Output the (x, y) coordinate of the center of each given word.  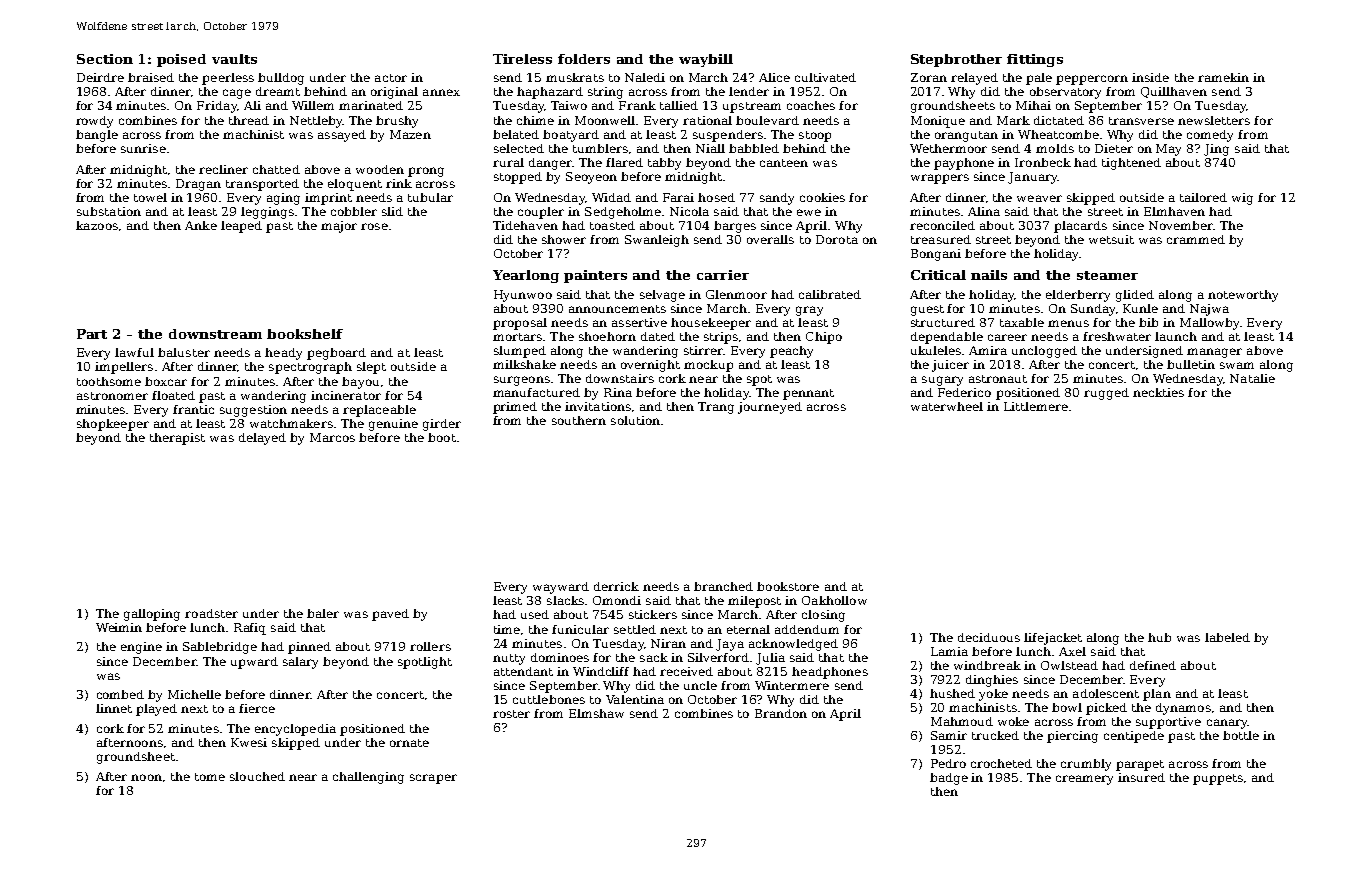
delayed (262, 439)
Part (92, 334)
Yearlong (526, 276)
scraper (433, 779)
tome (210, 777)
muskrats (575, 77)
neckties (1158, 392)
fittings (1035, 60)
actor (391, 78)
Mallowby (1209, 324)
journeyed (770, 408)
